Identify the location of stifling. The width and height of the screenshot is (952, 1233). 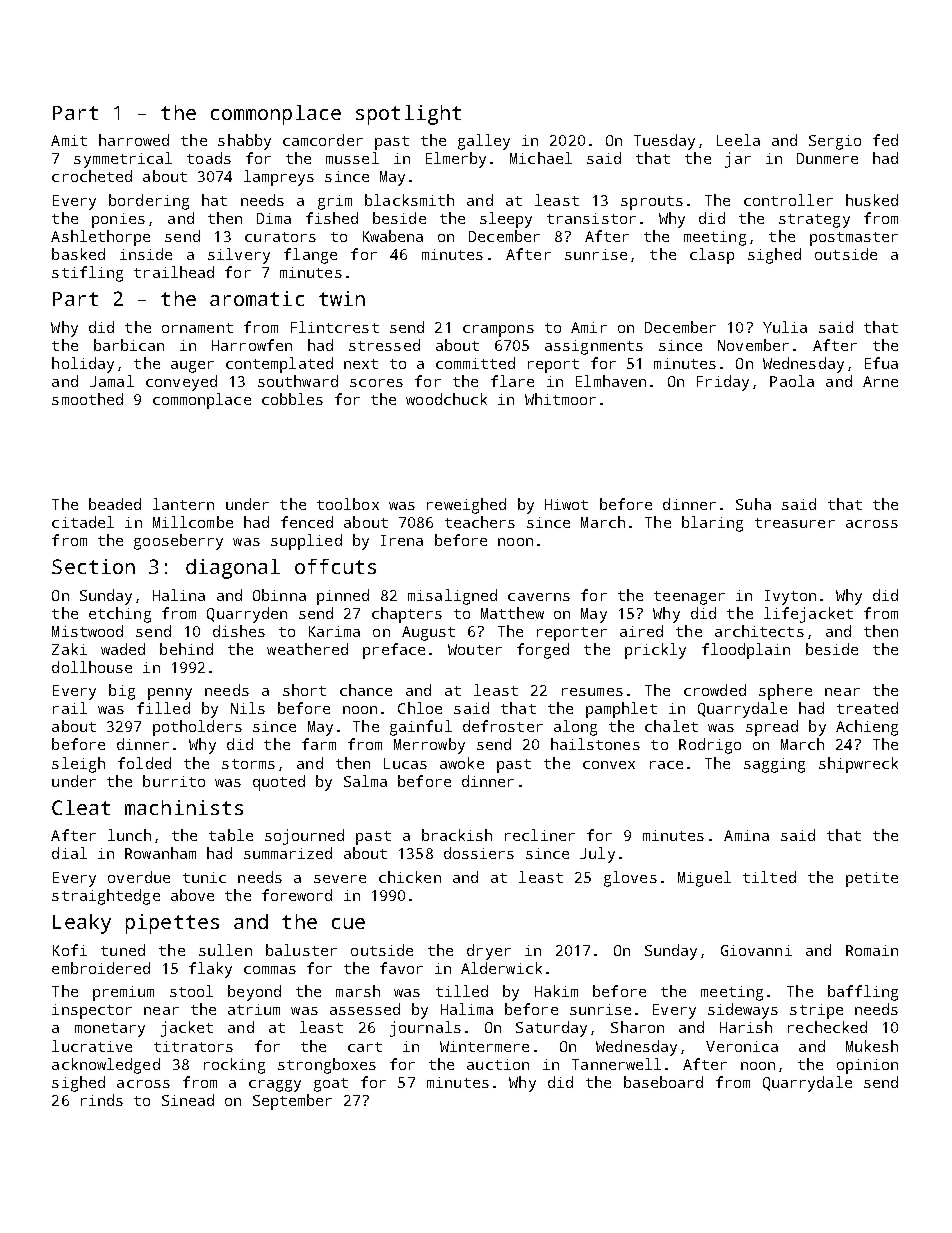
(87, 274).
